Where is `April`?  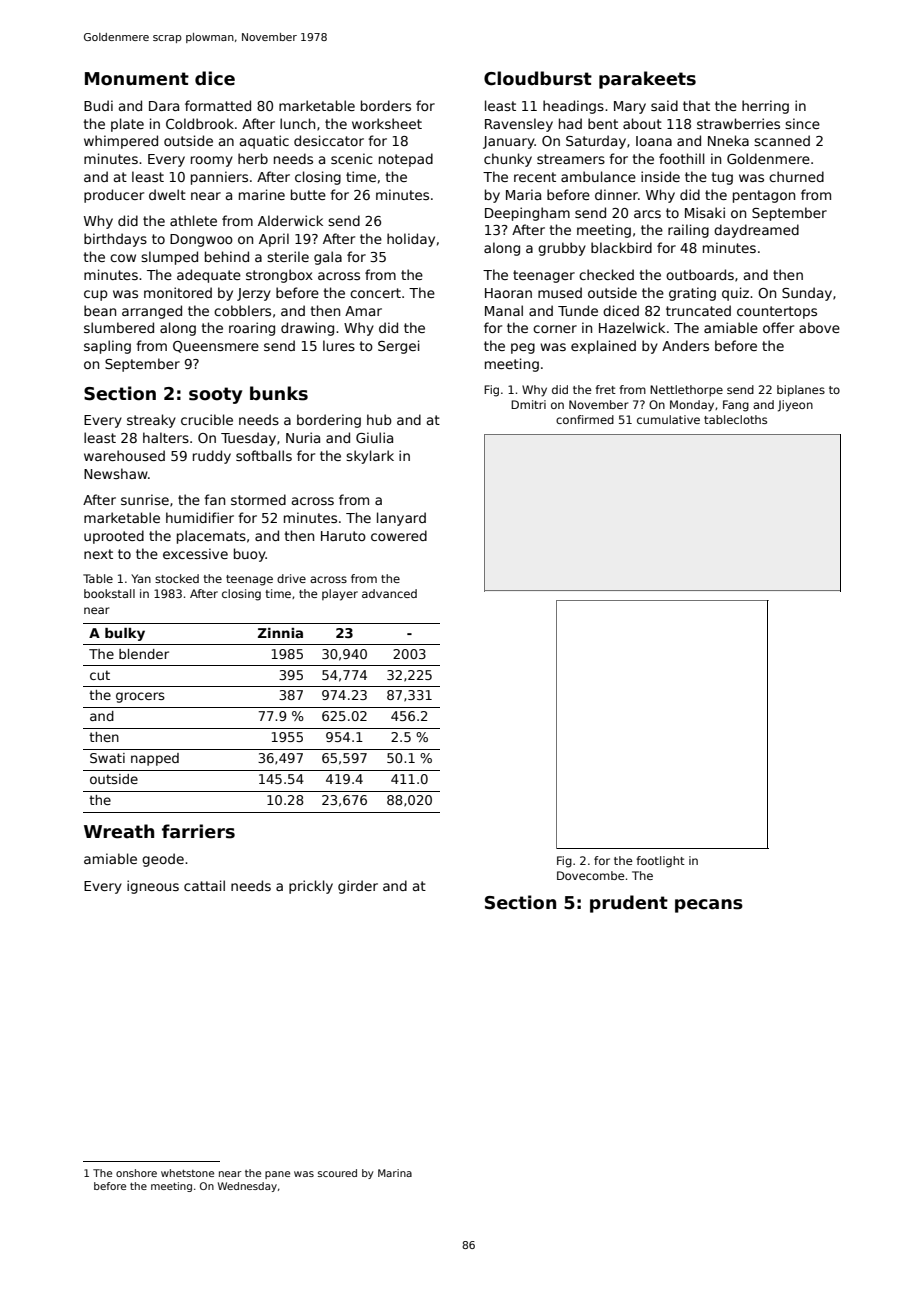
April is located at coordinates (274, 240).
